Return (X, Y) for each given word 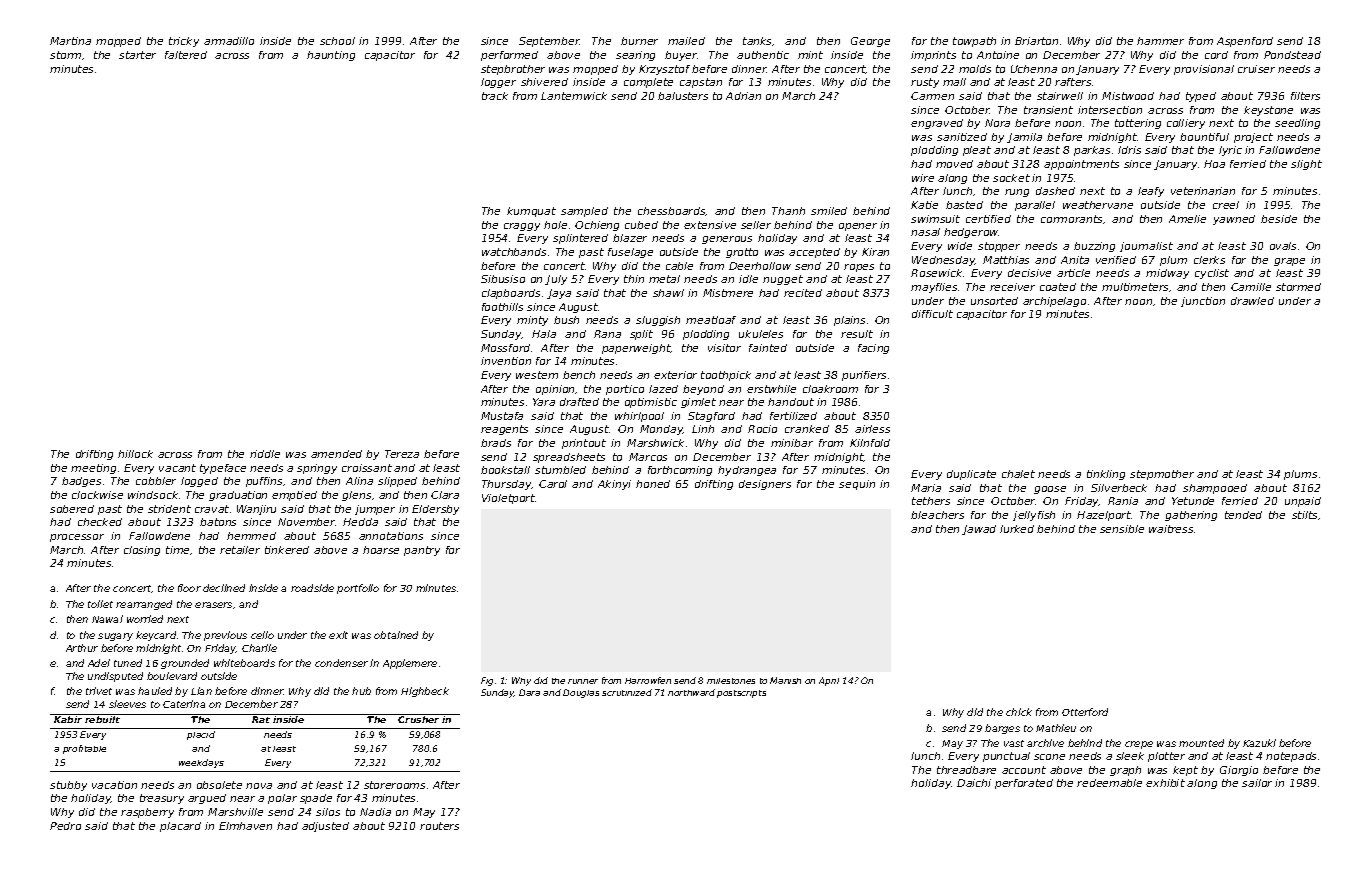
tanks (758, 41)
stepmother (1162, 475)
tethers (931, 501)
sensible (1122, 529)
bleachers (937, 515)
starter (137, 55)
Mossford (505, 348)
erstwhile (771, 389)
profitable (84, 749)
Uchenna (1034, 69)
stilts (1304, 515)
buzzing (1094, 247)
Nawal (107, 619)
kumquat (531, 212)
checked (100, 522)
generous (727, 240)
